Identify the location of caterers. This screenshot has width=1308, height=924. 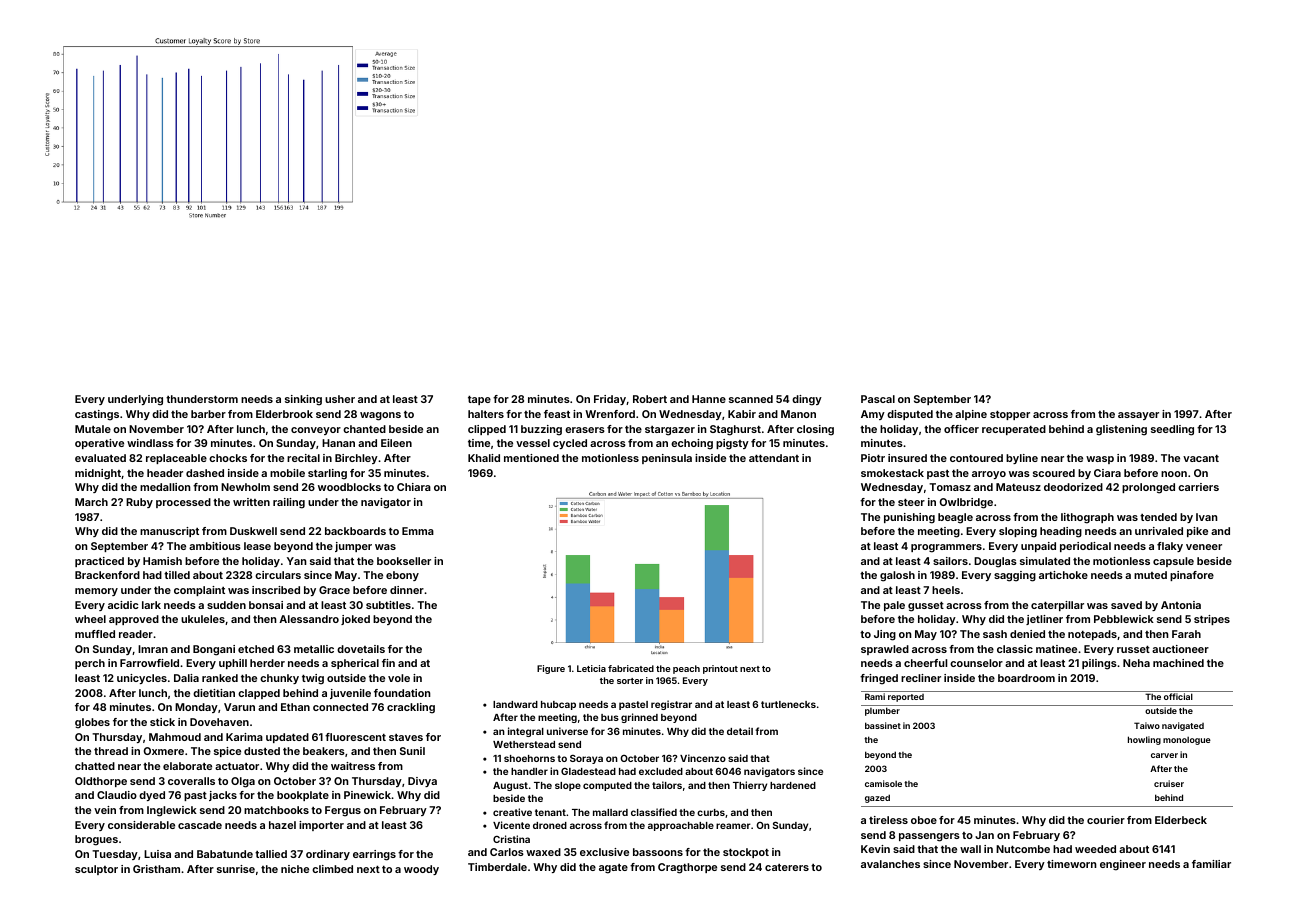
(787, 867).
